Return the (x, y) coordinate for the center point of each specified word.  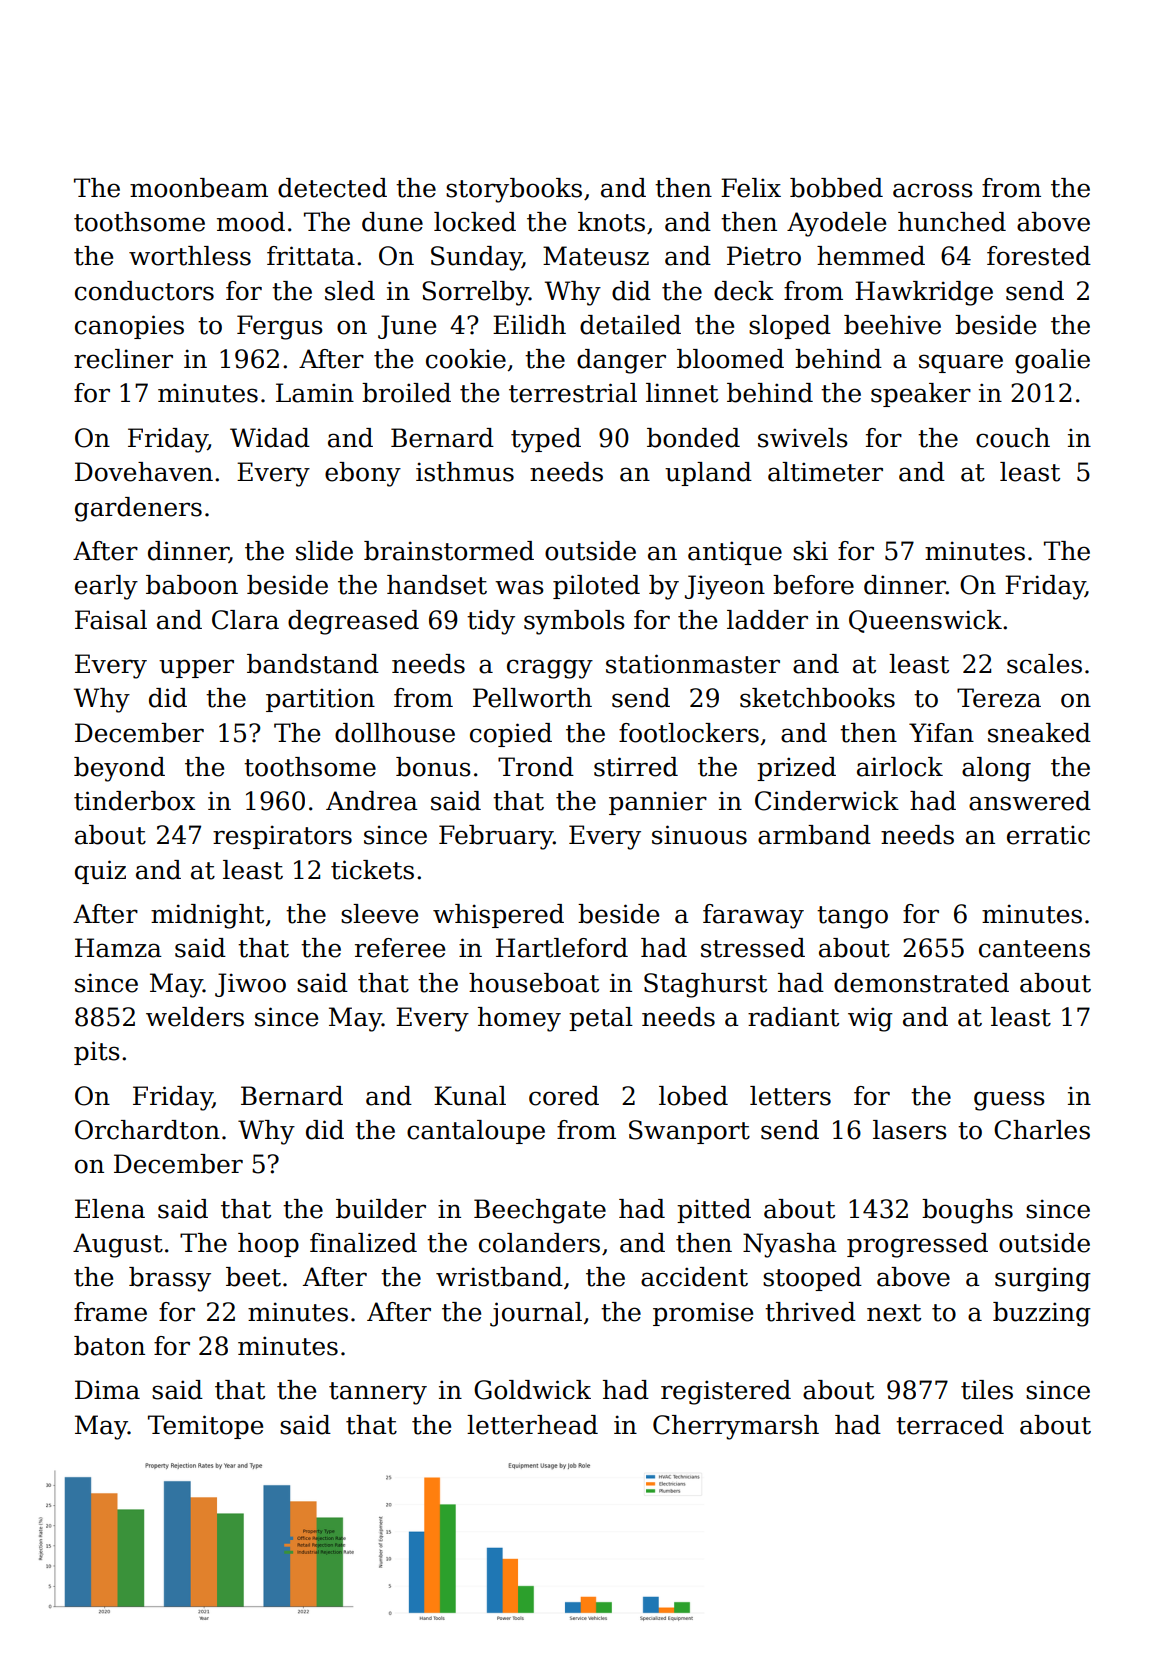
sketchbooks (817, 698)
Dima (107, 1390)
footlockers (689, 733)
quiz (100, 872)
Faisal (111, 620)
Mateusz (596, 256)
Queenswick (925, 621)
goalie (1052, 361)
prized (796, 769)
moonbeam (199, 188)
